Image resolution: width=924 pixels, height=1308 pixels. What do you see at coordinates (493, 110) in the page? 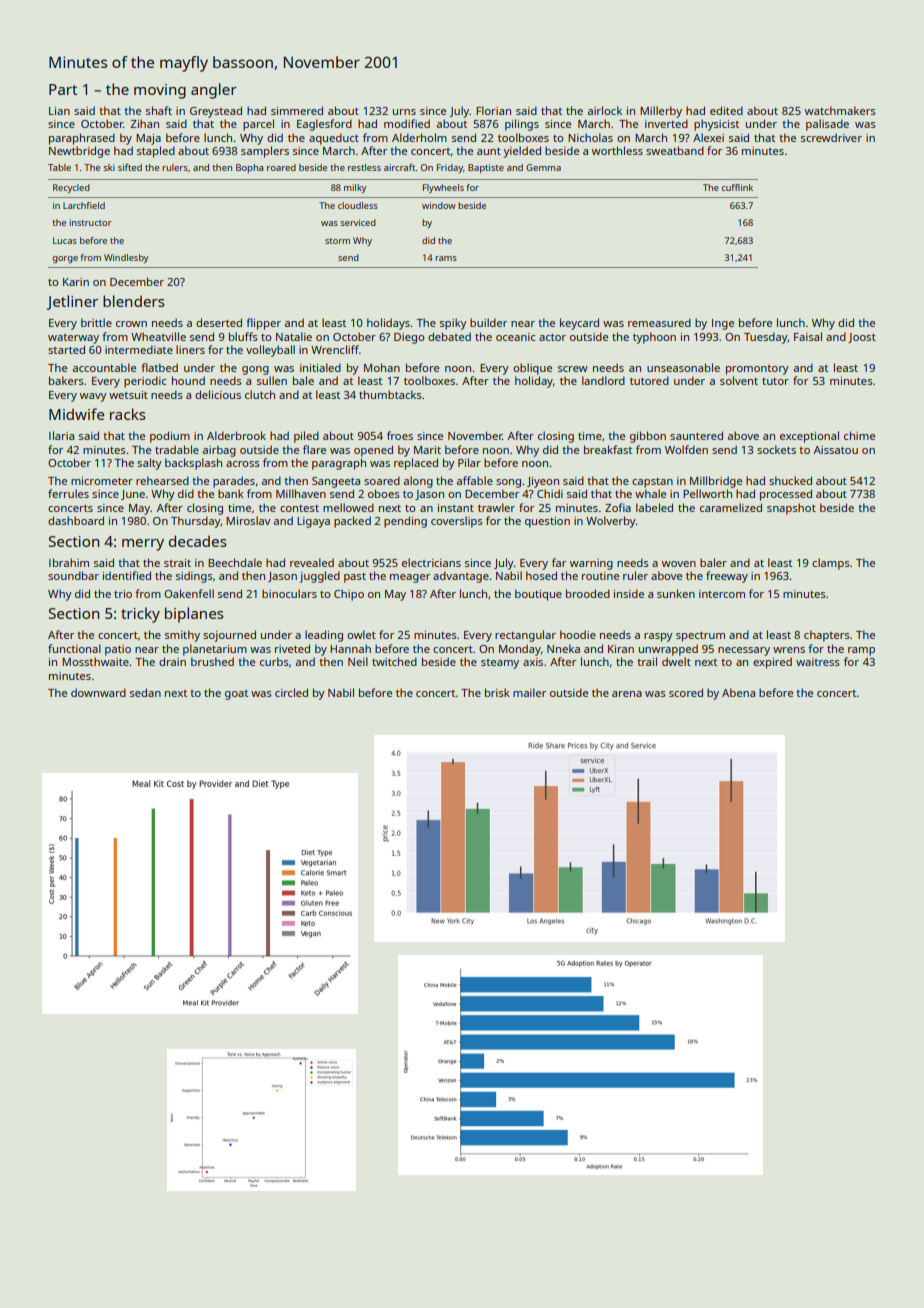
I see `Florian` at bounding box center [493, 110].
